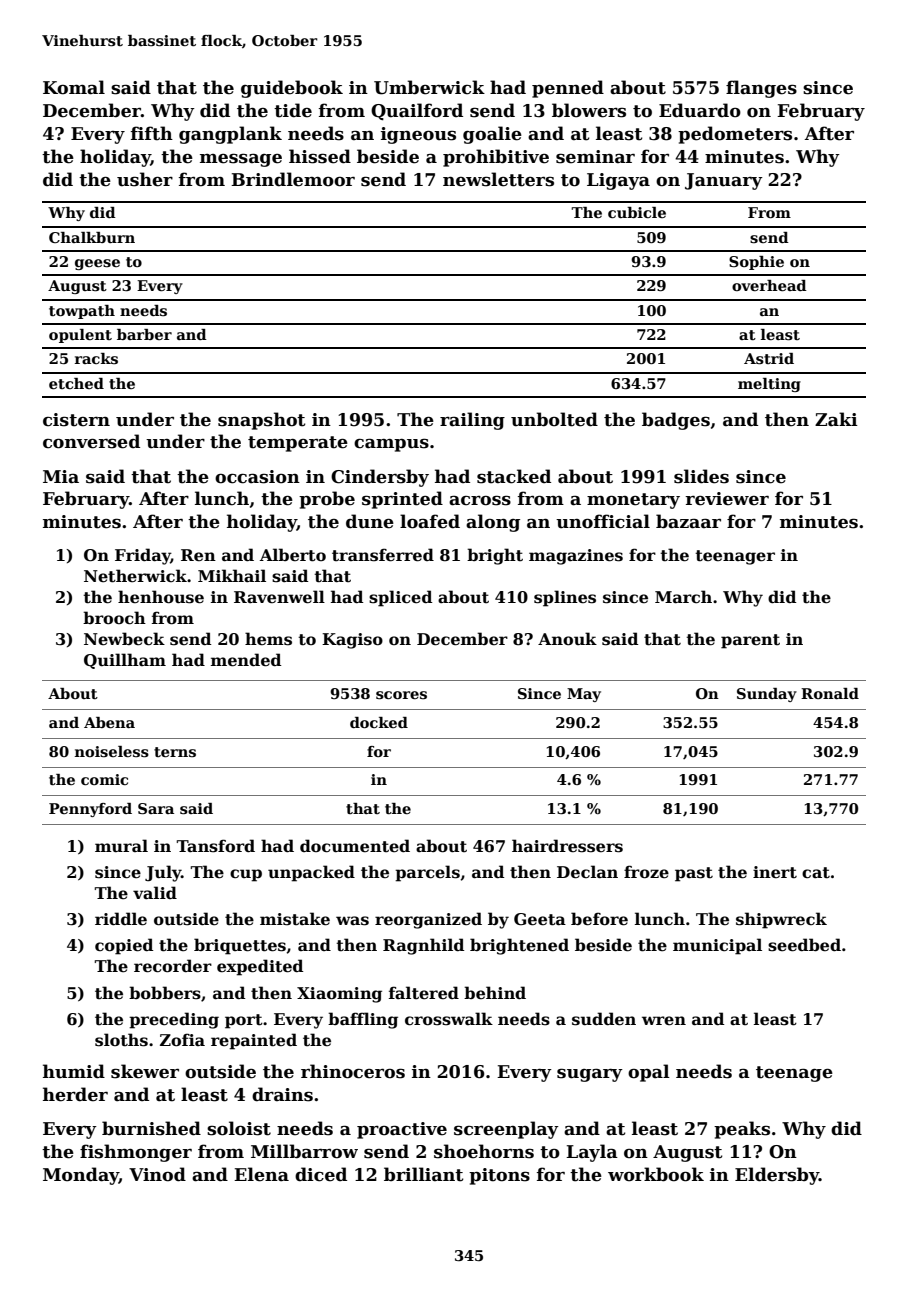 This image has height=1316, width=908. I want to click on cup, so click(246, 875).
